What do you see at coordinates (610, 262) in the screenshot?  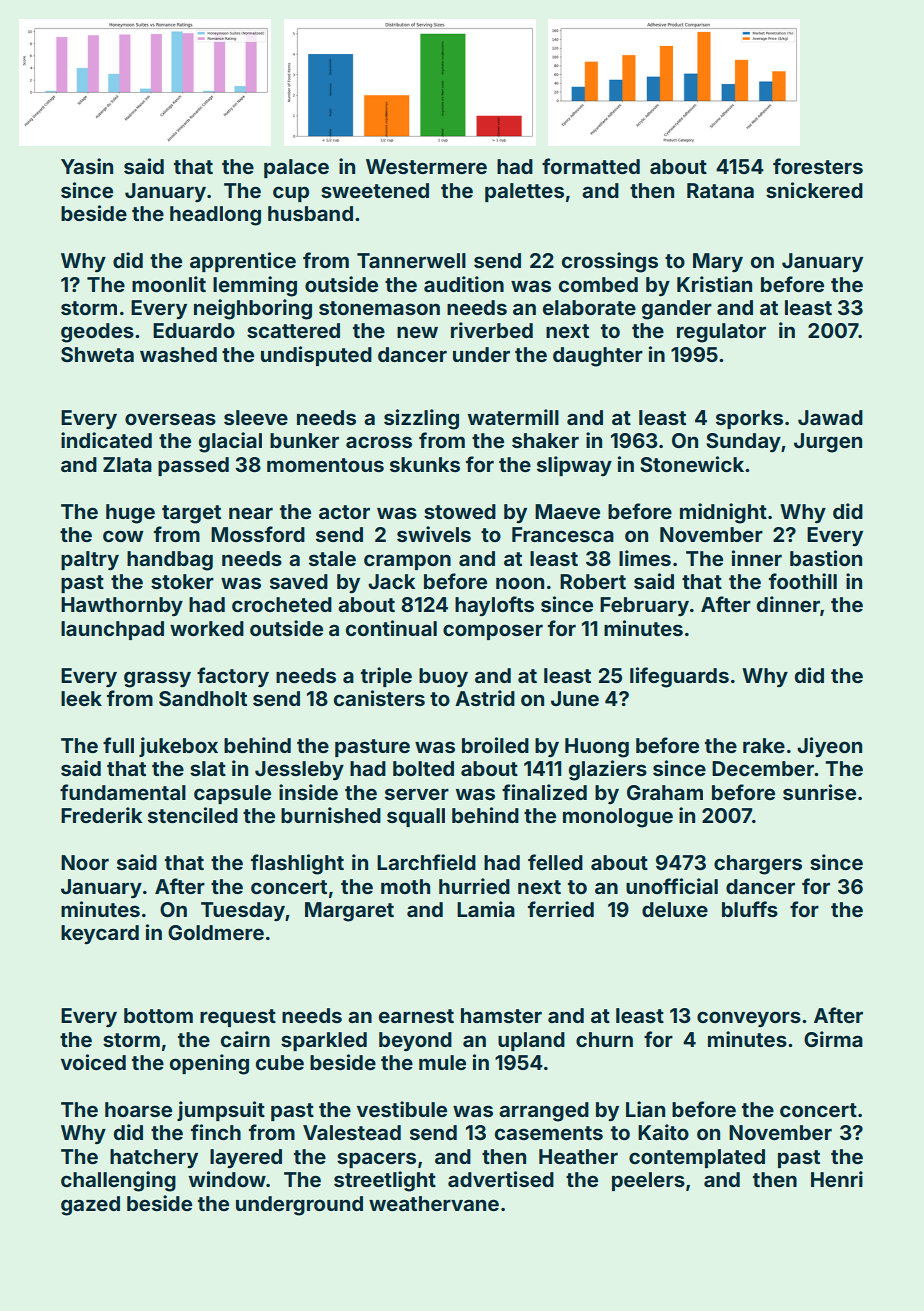 I see `crossings` at bounding box center [610, 262].
